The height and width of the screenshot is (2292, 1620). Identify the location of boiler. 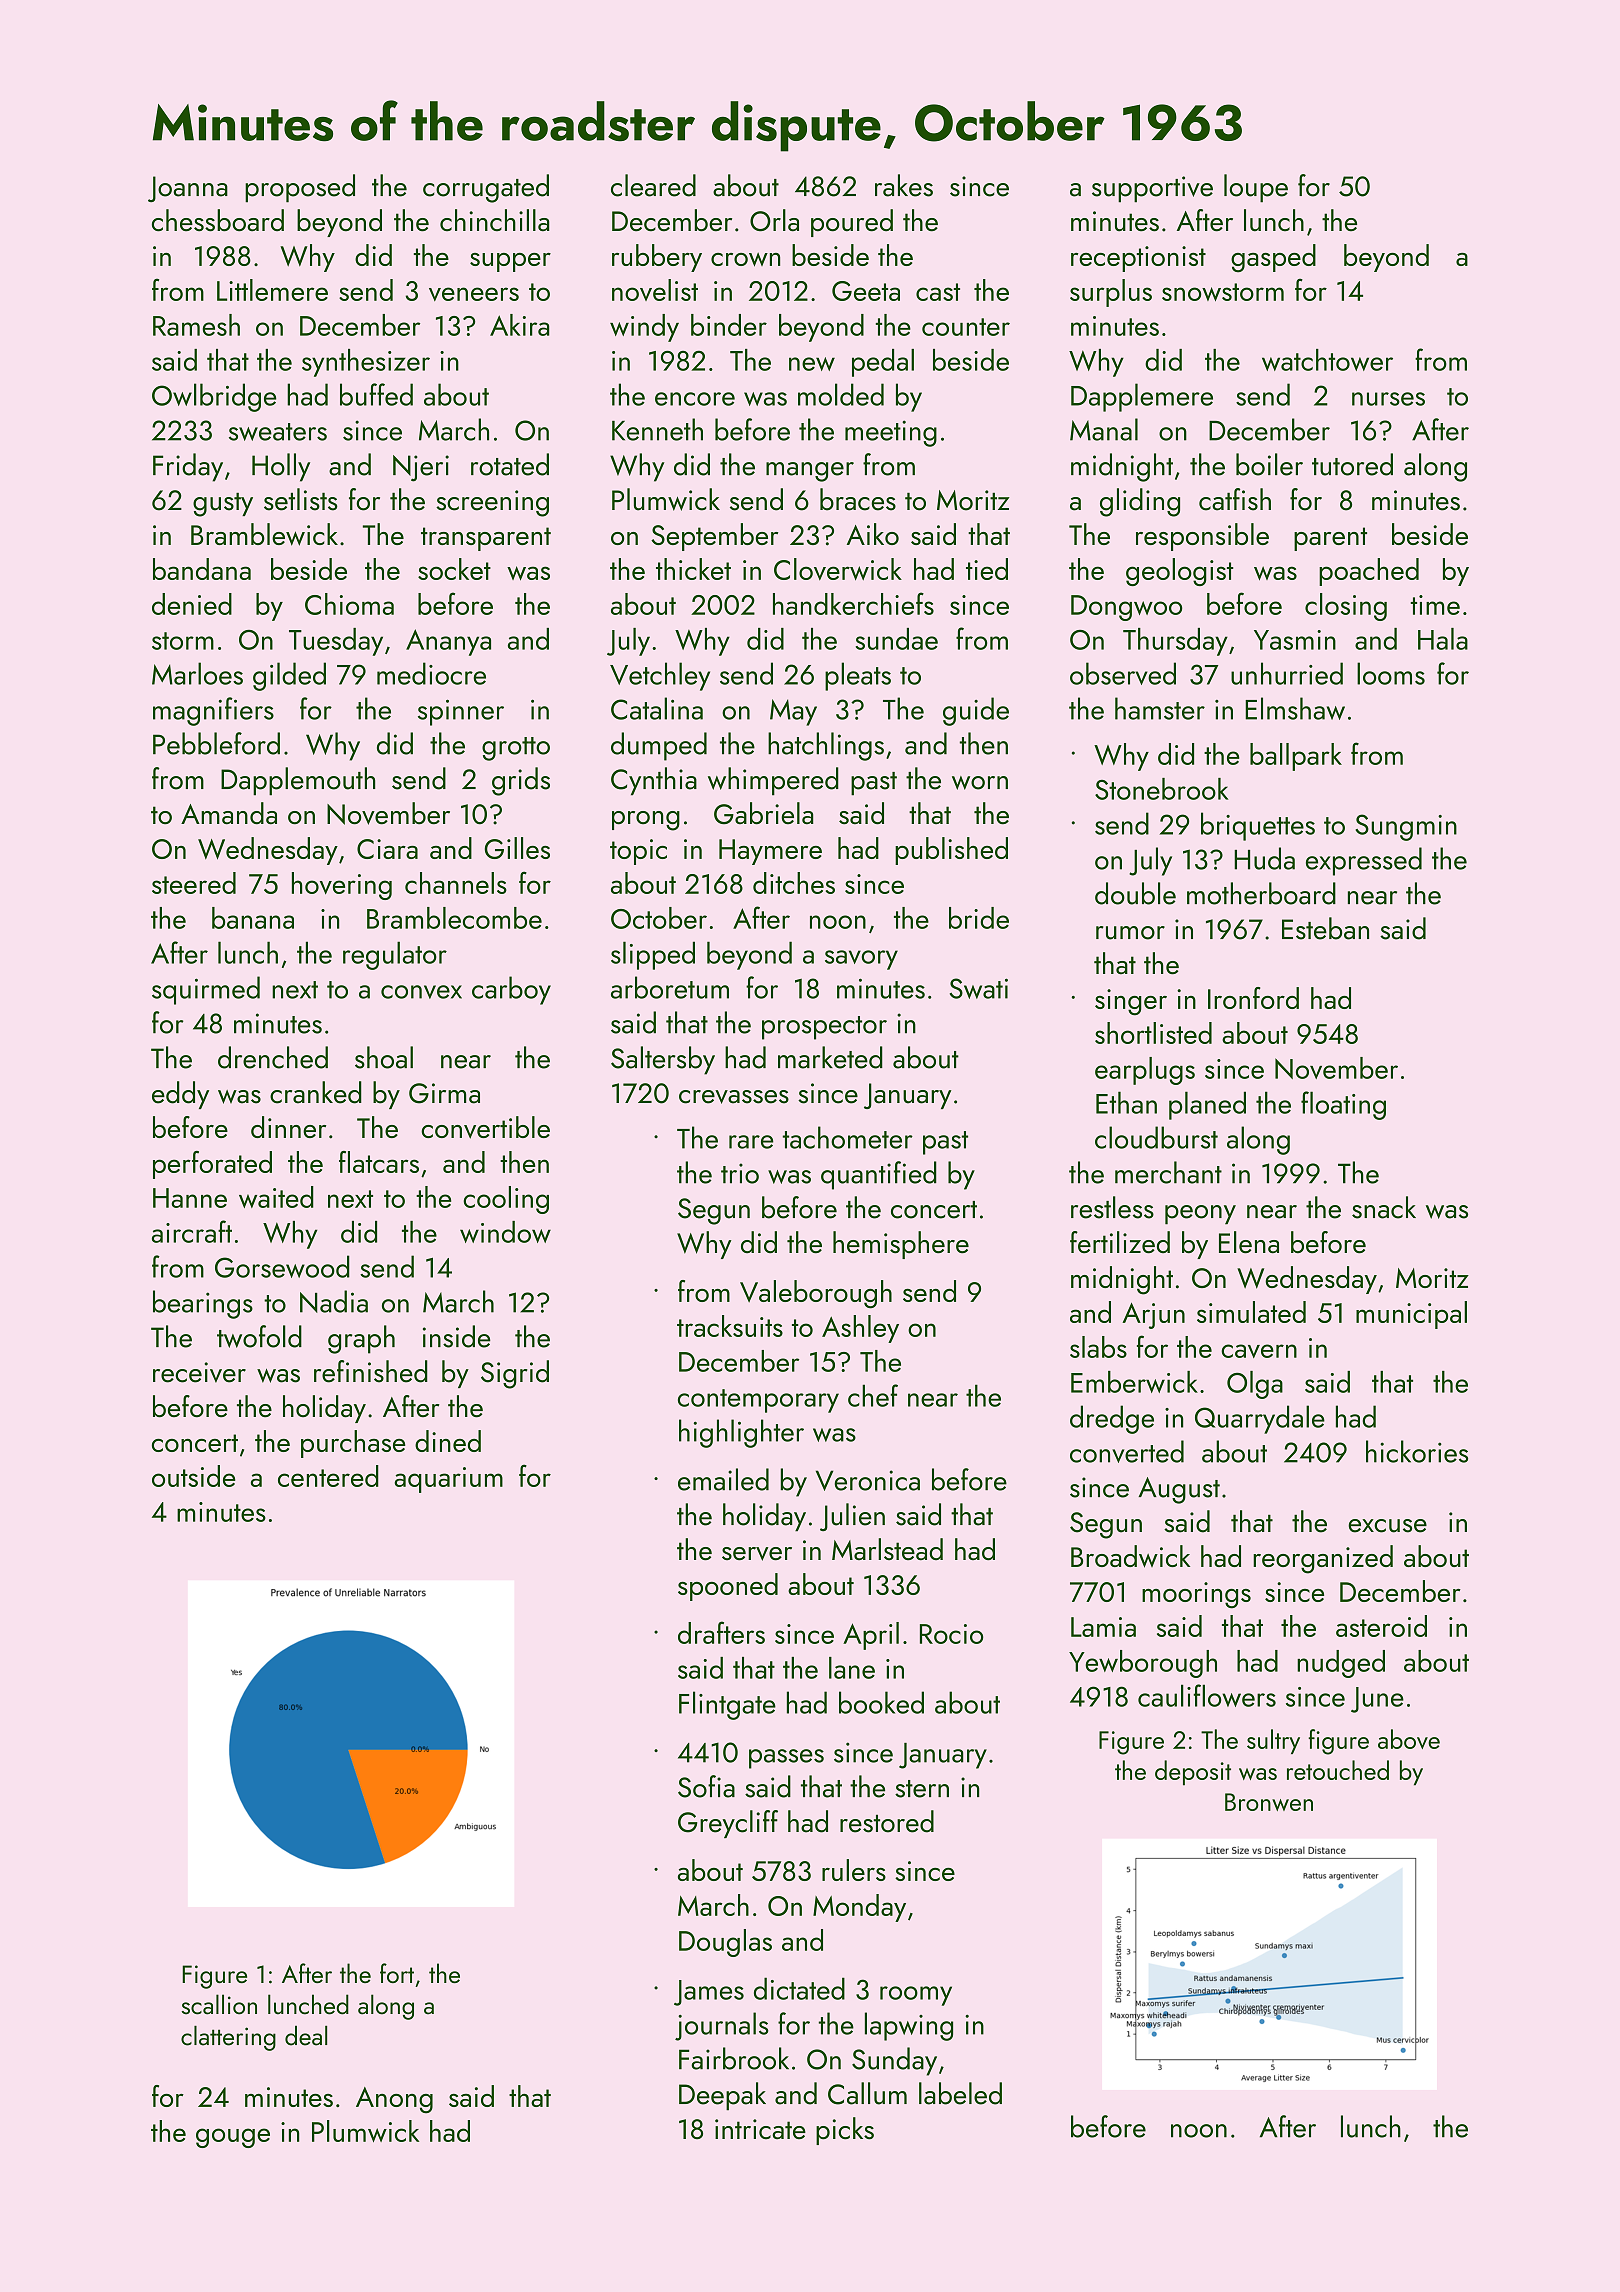
(1269, 464).
